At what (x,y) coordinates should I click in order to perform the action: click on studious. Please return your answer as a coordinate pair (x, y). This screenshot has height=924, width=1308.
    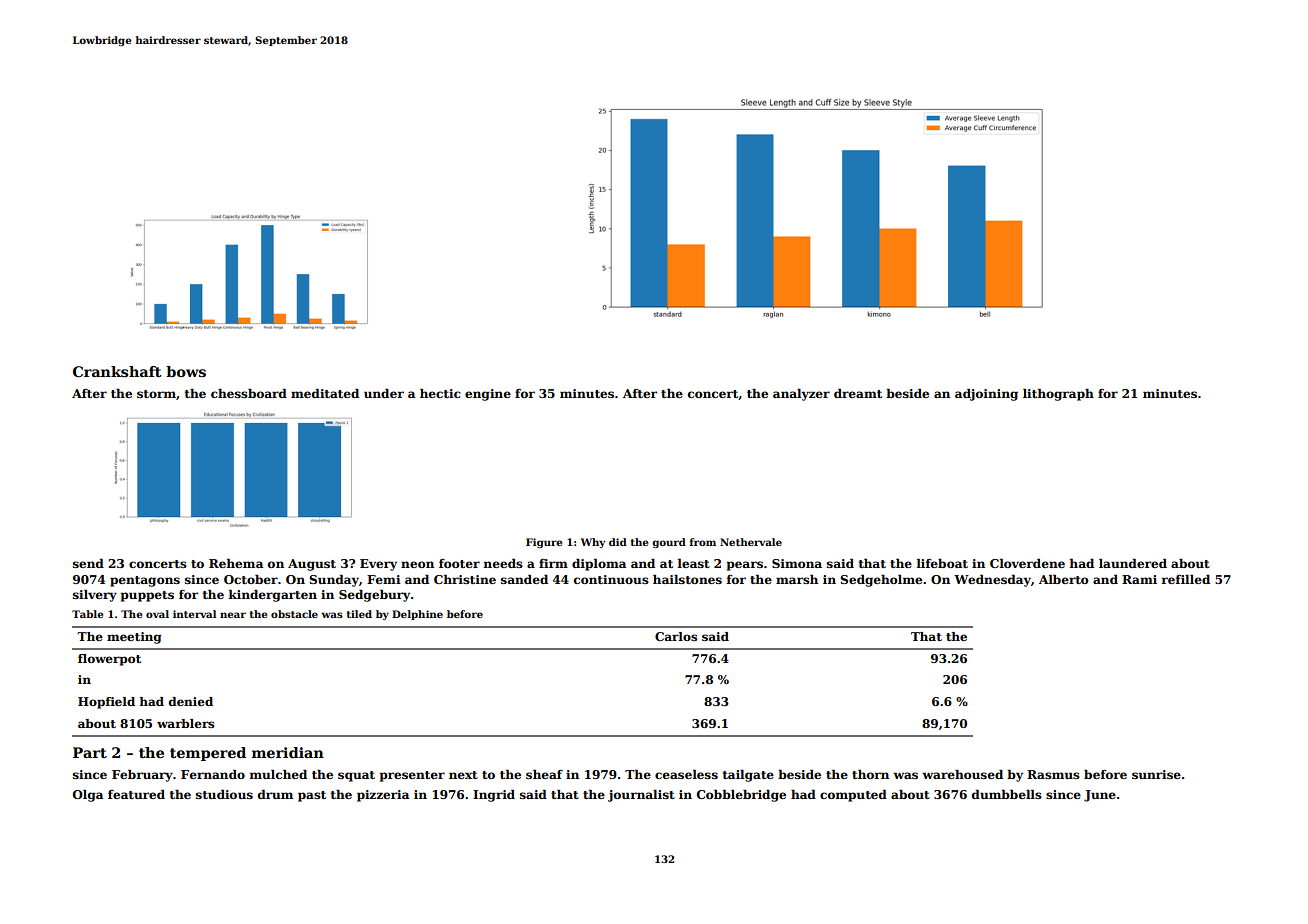
    Looking at the image, I should click on (224, 794).
